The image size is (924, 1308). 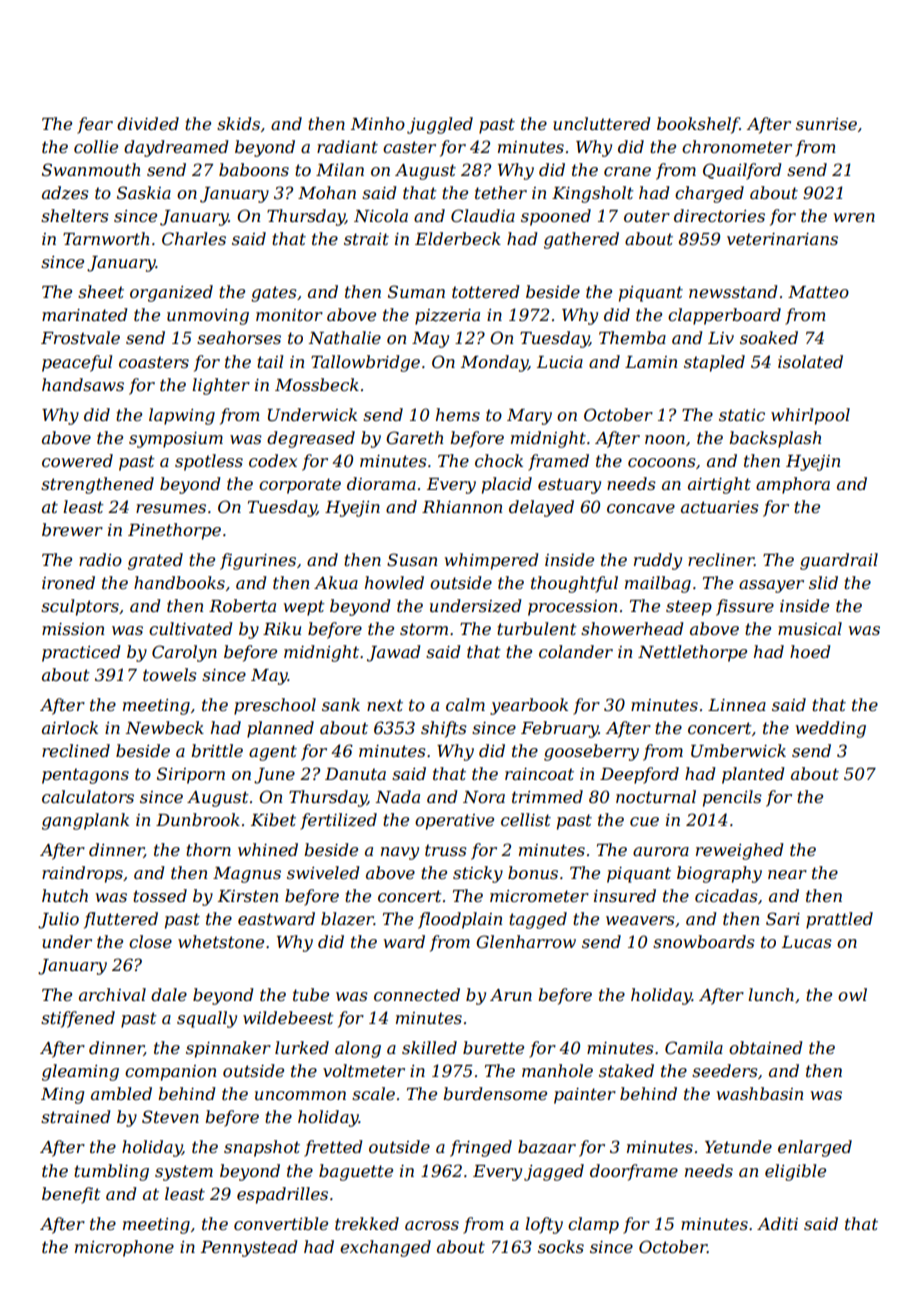 What do you see at coordinates (793, 485) in the screenshot?
I see `amphora` at bounding box center [793, 485].
